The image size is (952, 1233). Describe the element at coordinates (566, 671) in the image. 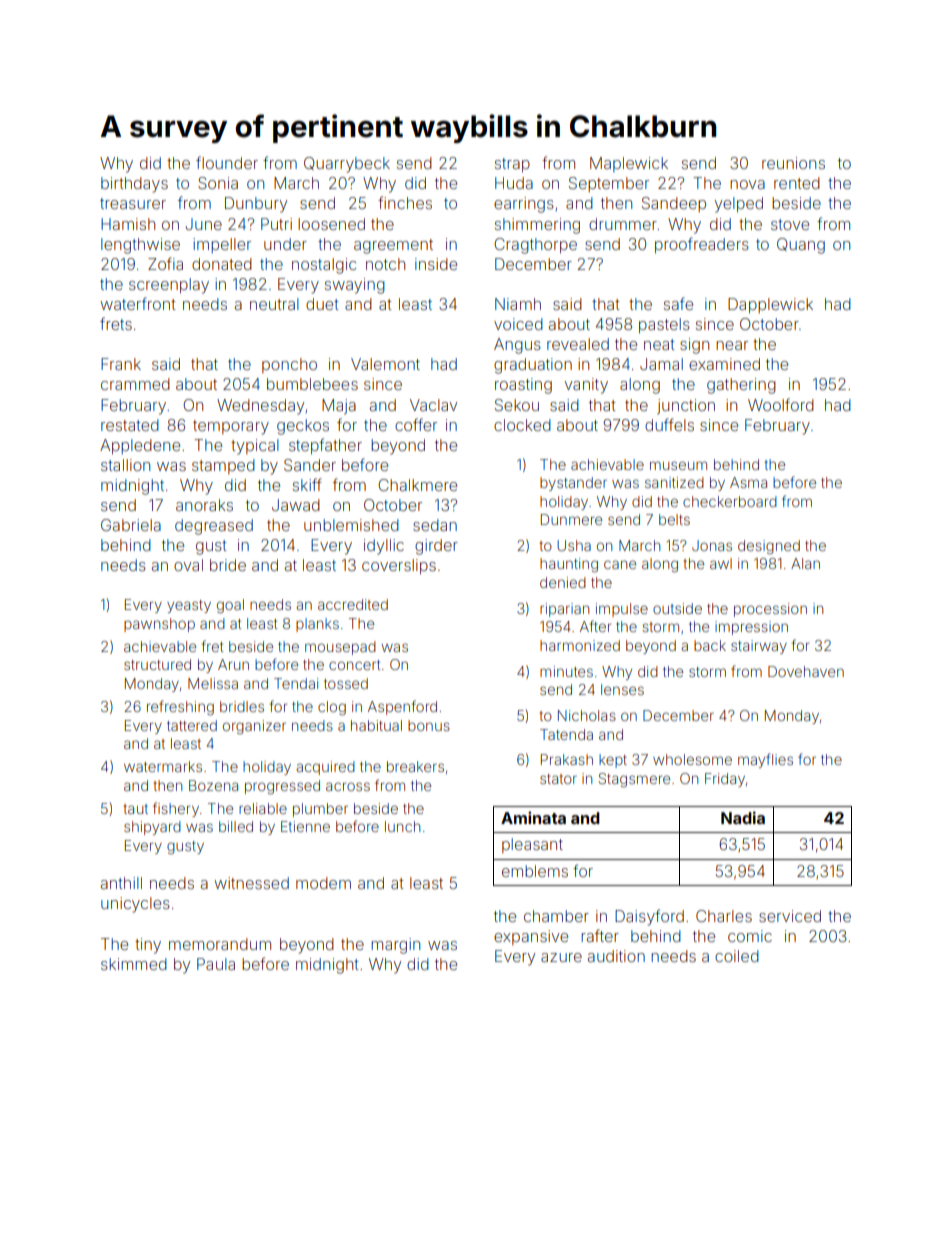

I see `minutes` at that location.
